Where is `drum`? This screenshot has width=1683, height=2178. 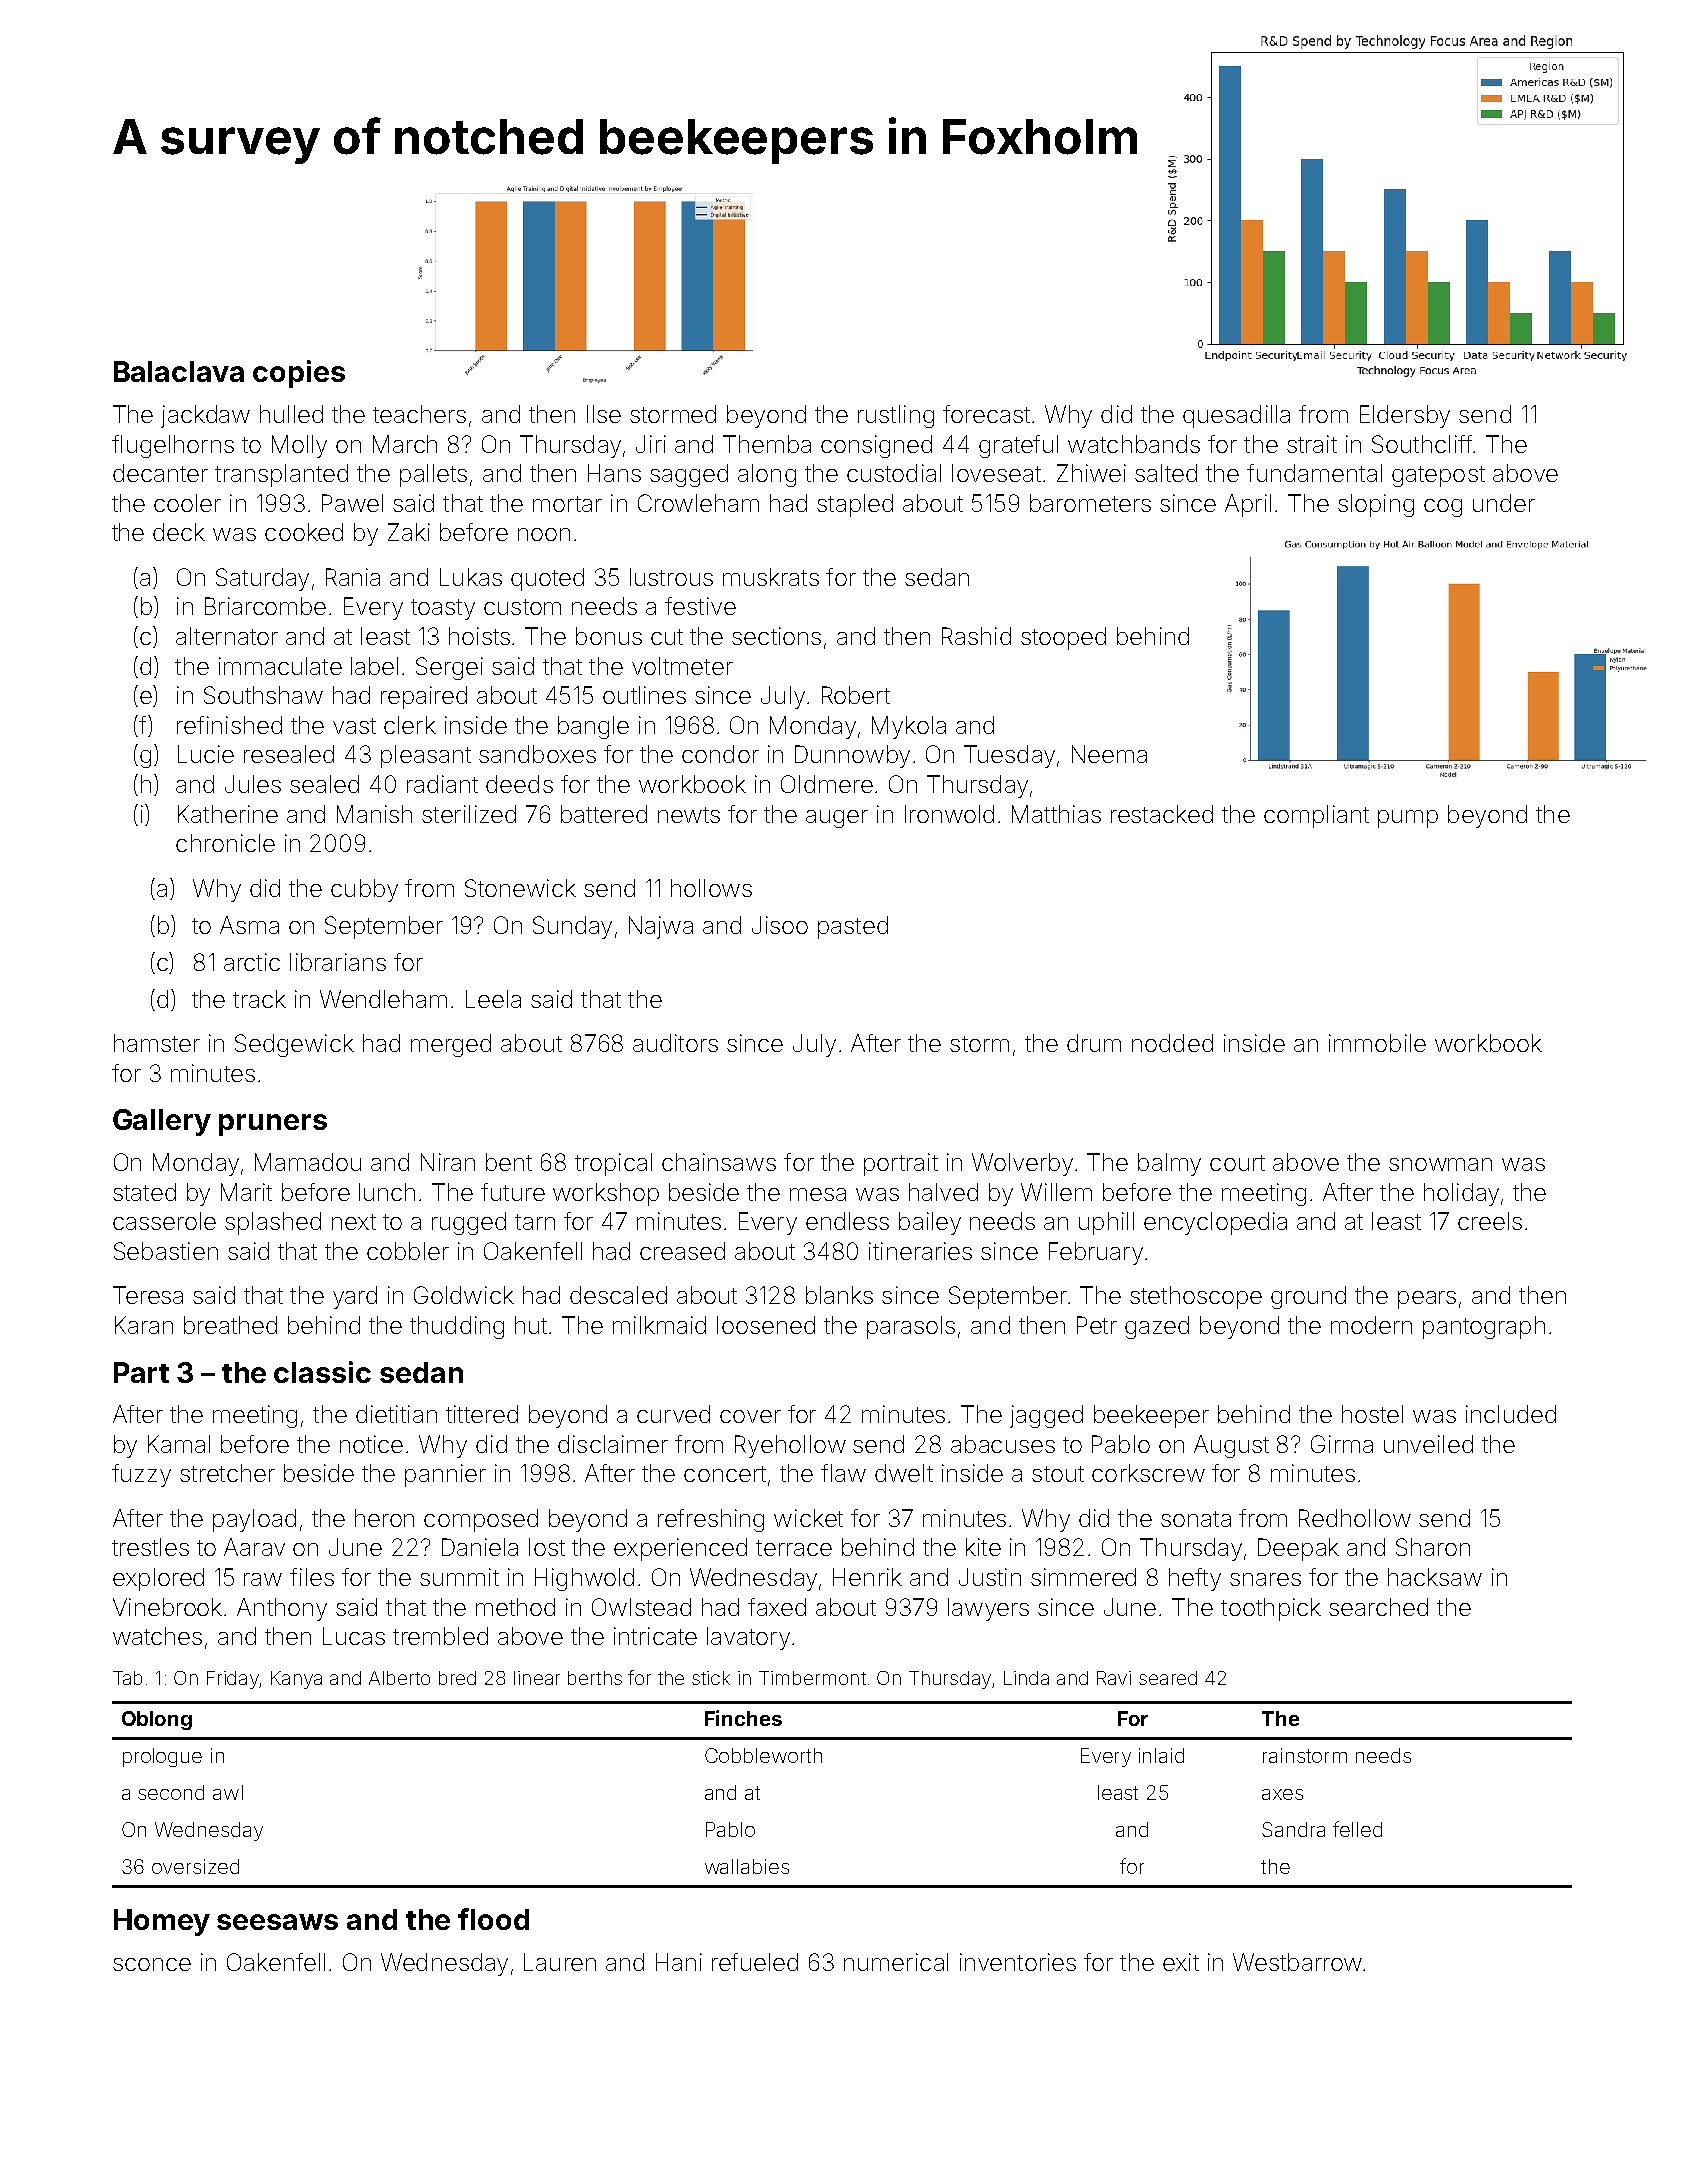 drum is located at coordinates (1094, 1043).
